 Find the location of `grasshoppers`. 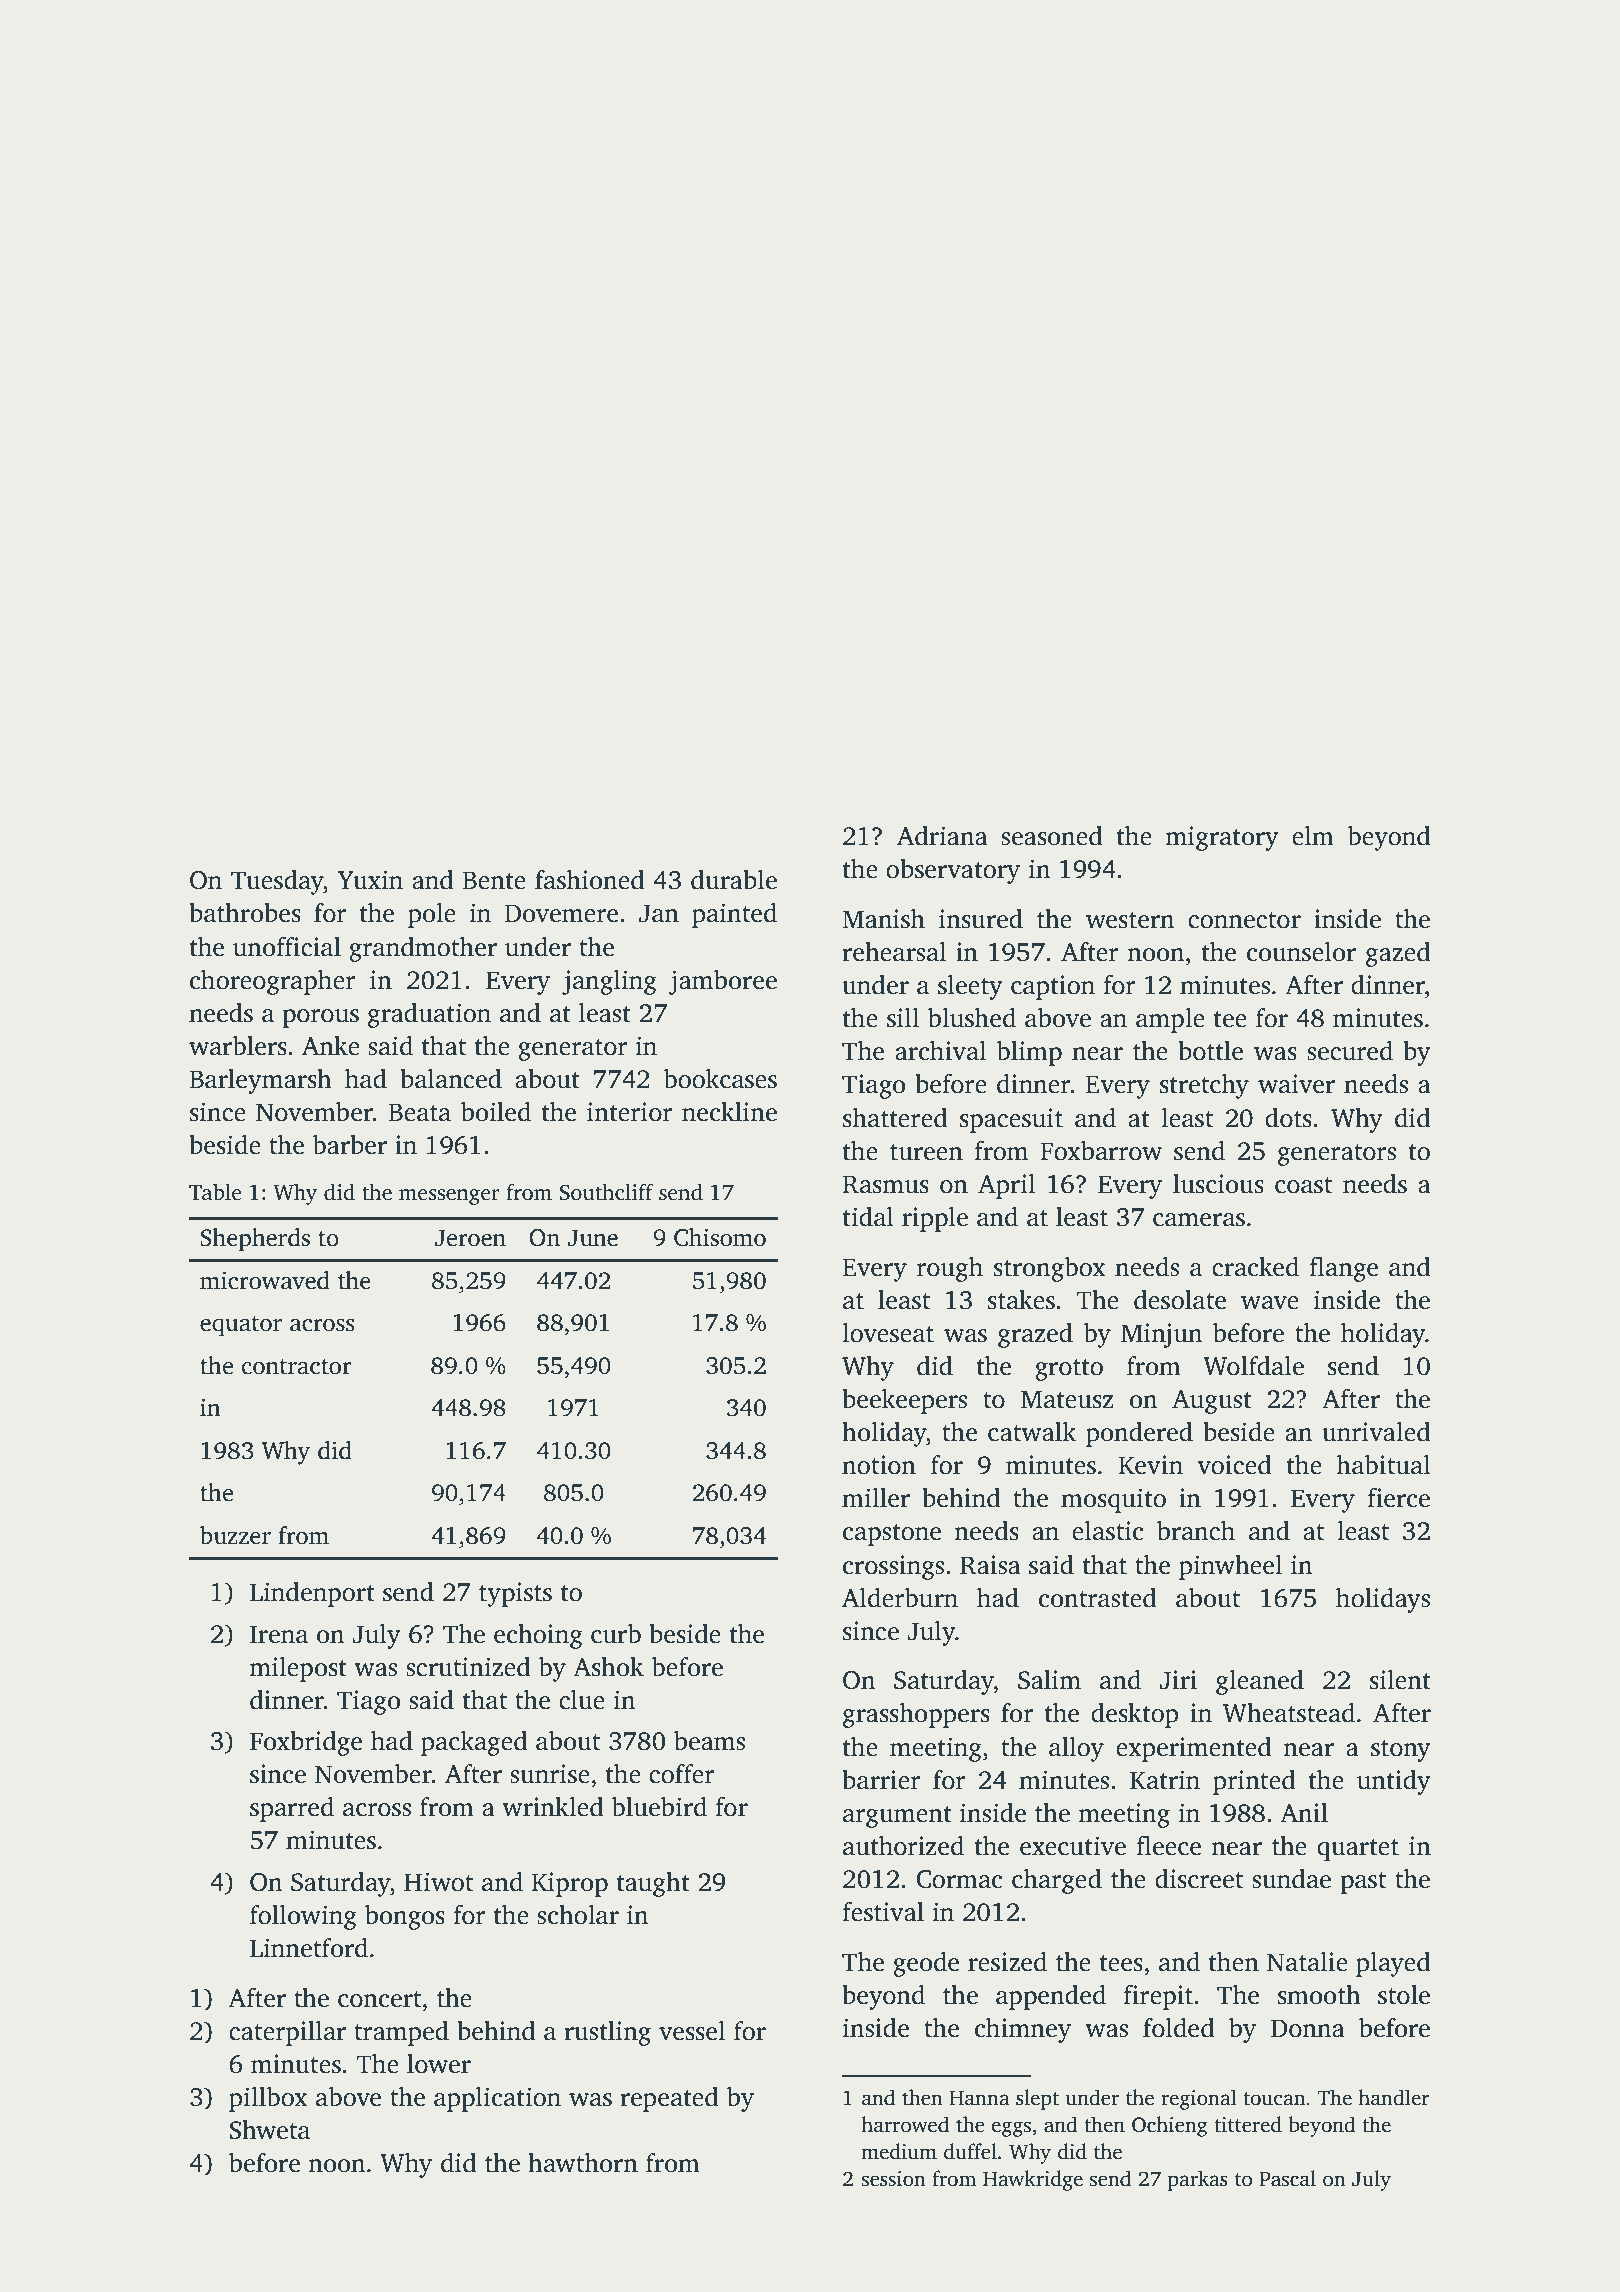

grasshoppers is located at coordinates (916, 1715).
